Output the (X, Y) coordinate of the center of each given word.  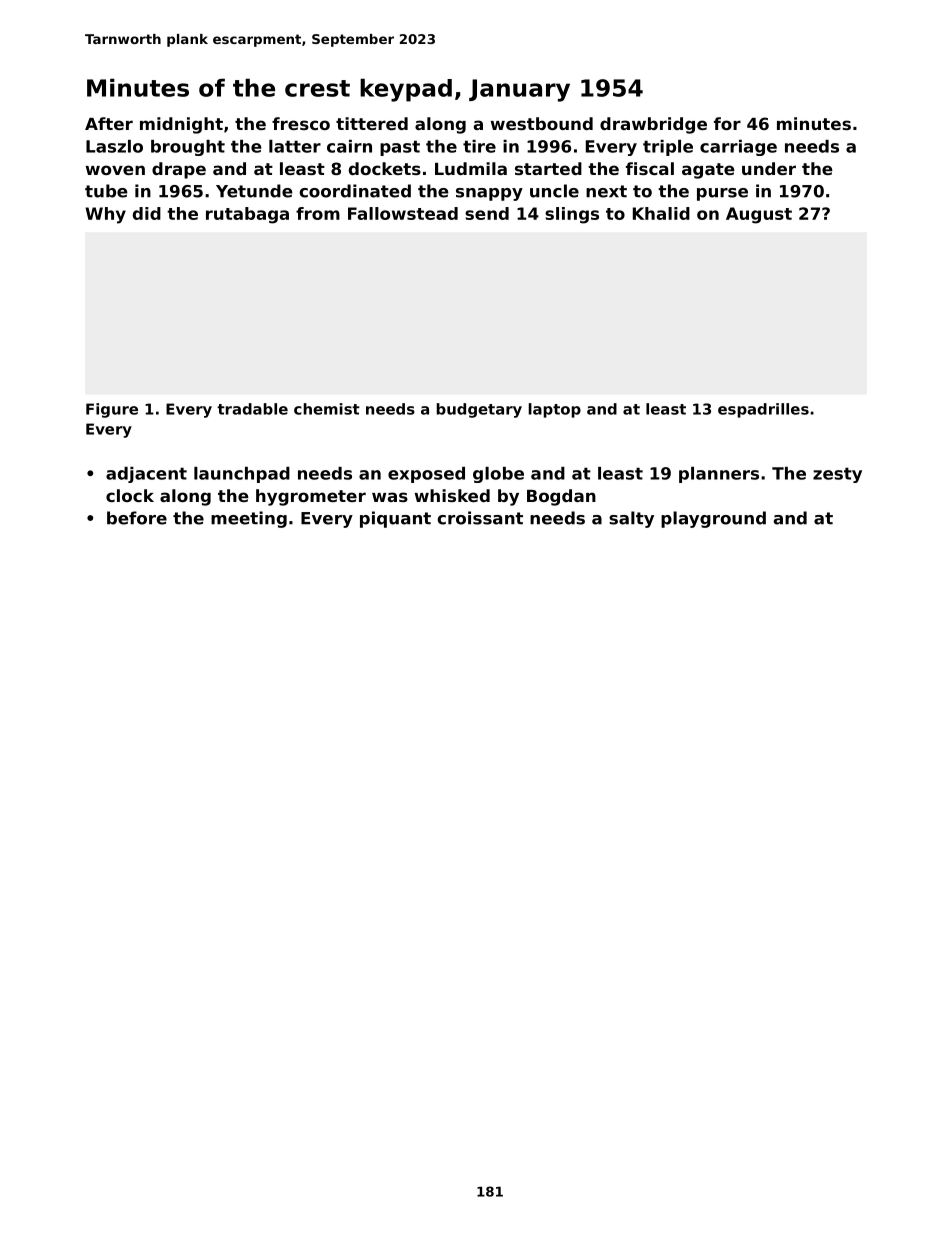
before (137, 518)
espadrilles (763, 410)
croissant (480, 518)
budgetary (479, 410)
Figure (112, 410)
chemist (327, 409)
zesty (837, 475)
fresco (301, 123)
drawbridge (653, 125)
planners (719, 475)
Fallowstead (403, 213)
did (147, 213)
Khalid (661, 213)
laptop (554, 410)
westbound (542, 123)
